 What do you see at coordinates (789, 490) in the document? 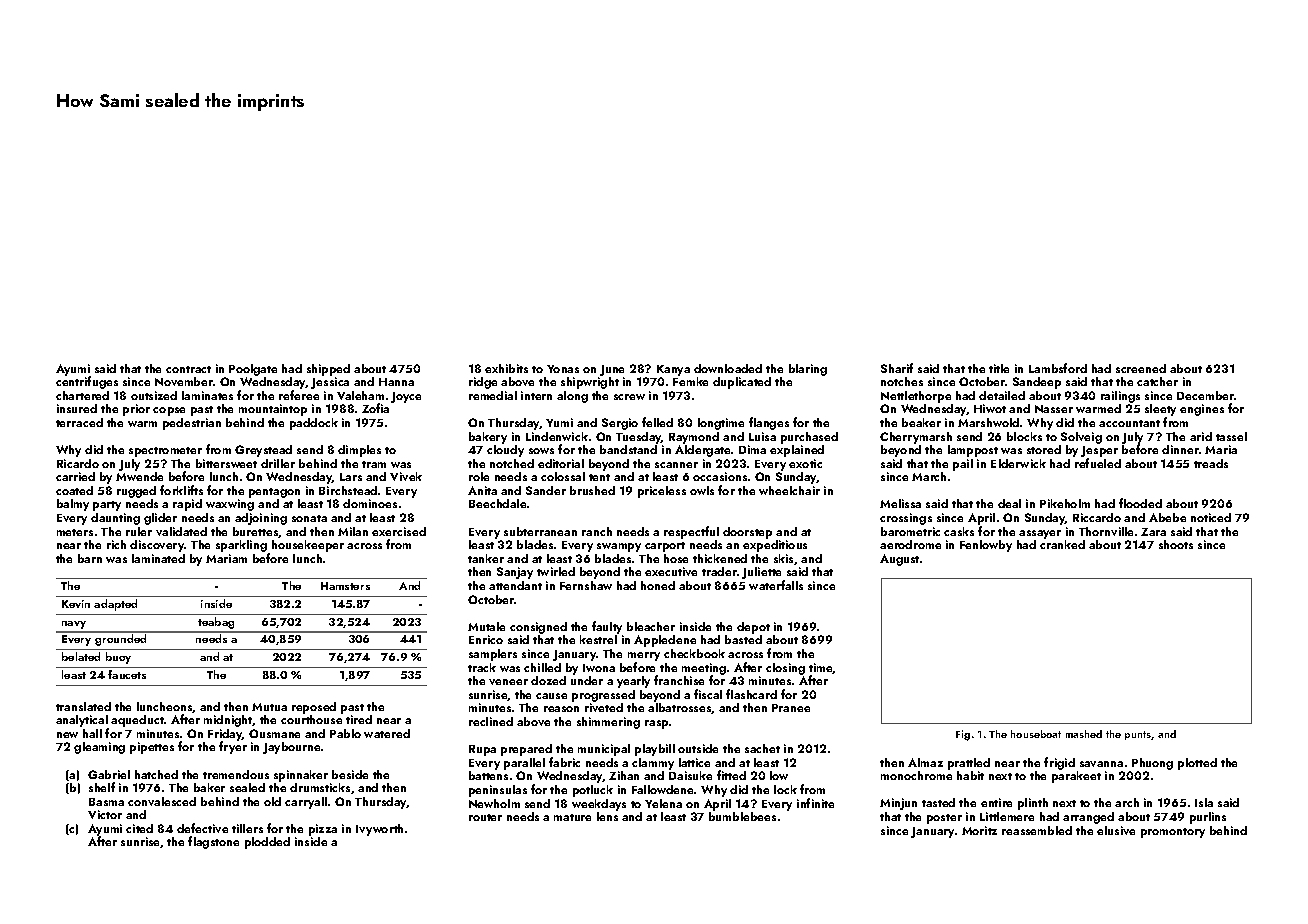
I see `wheelchair` at bounding box center [789, 490].
